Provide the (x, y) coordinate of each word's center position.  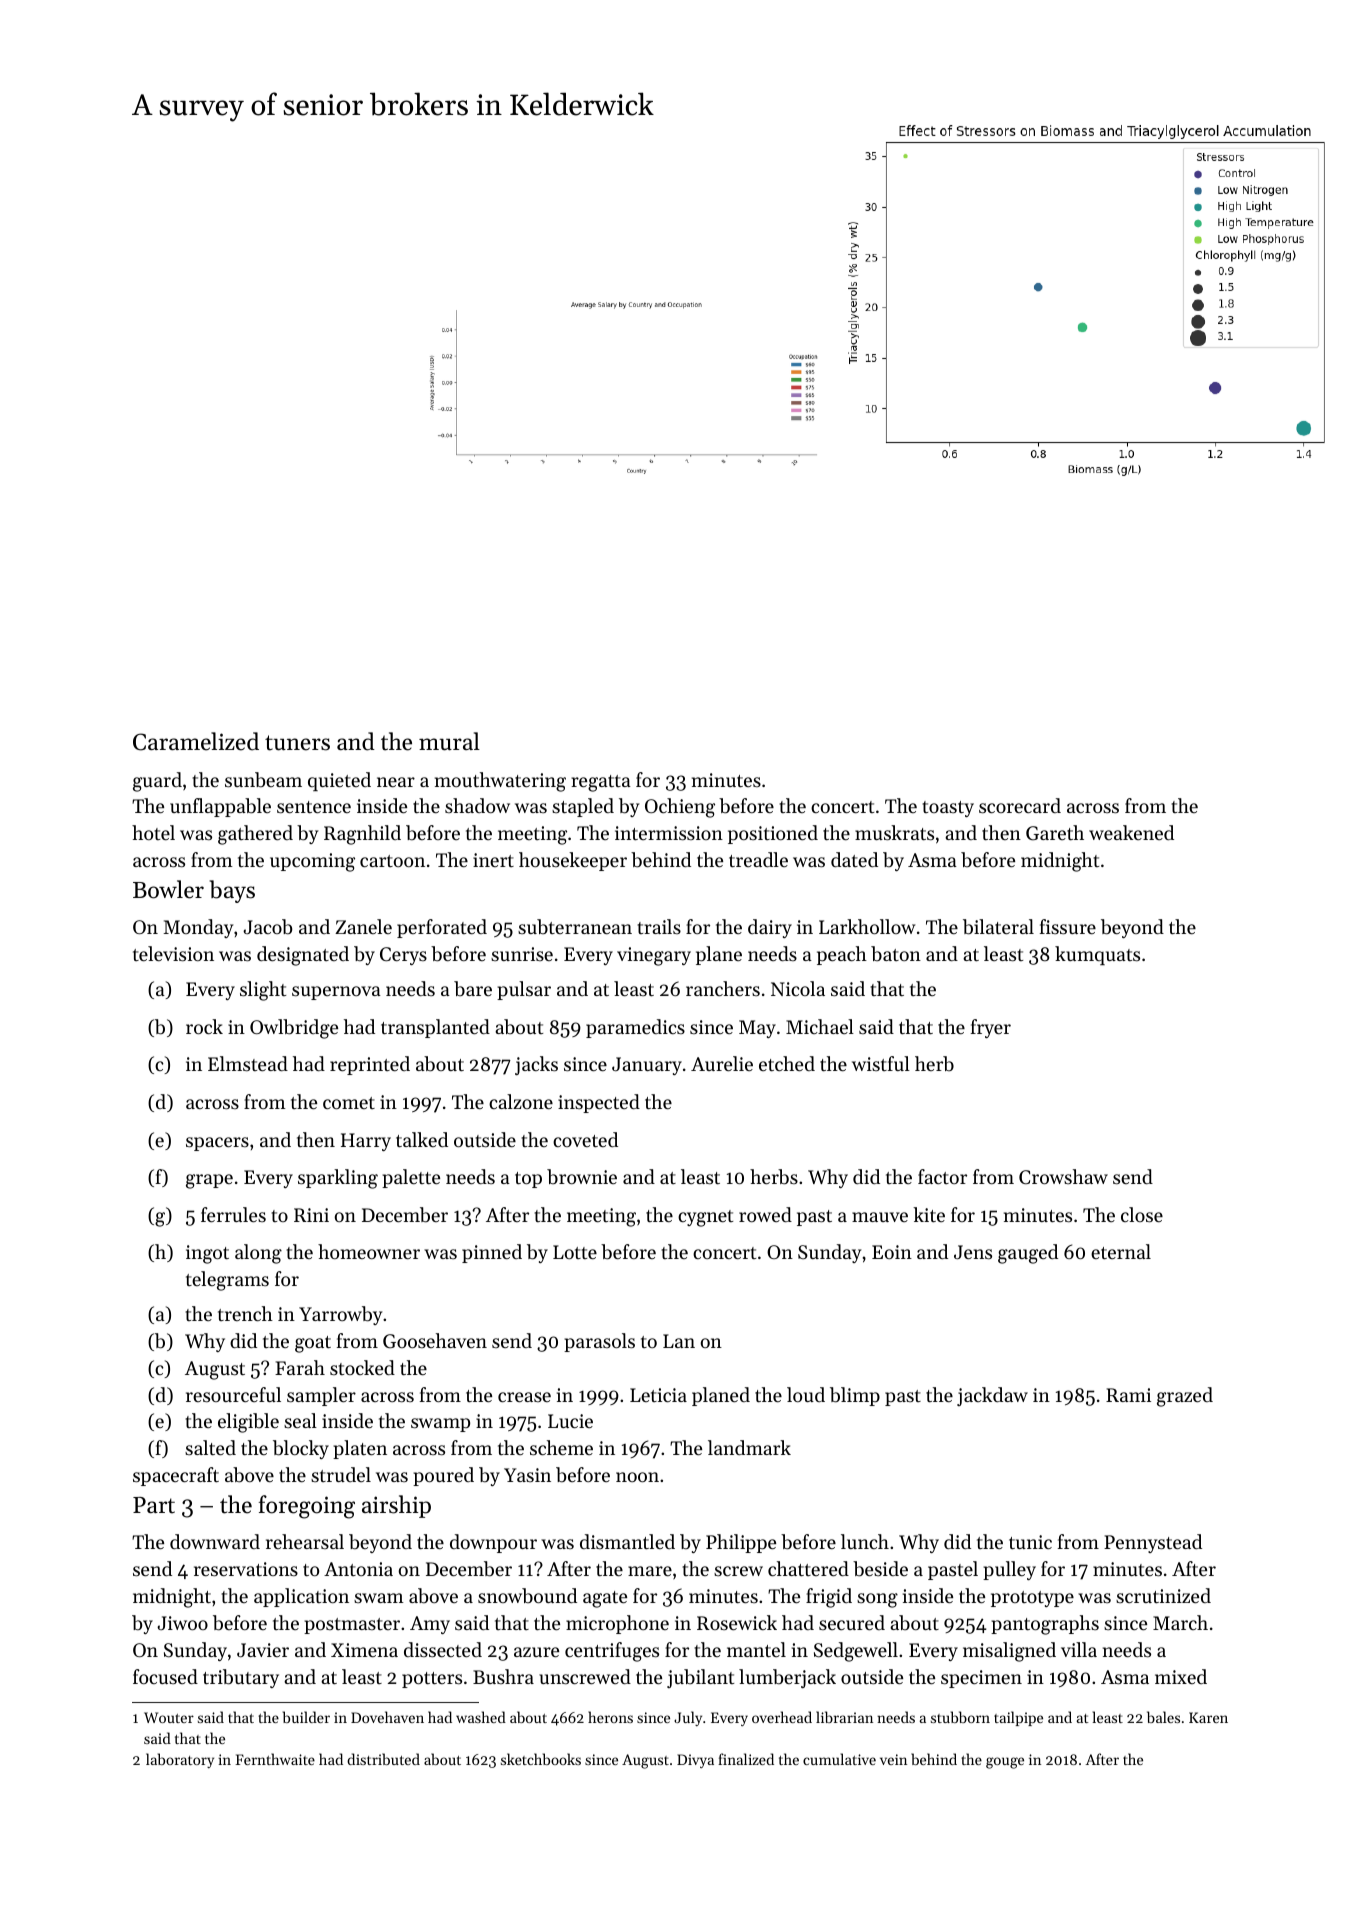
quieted (339, 781)
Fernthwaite (275, 1759)
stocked (362, 1367)
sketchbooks (541, 1759)
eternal (1121, 1251)
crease (524, 1397)
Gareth (1055, 833)
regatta (601, 783)
